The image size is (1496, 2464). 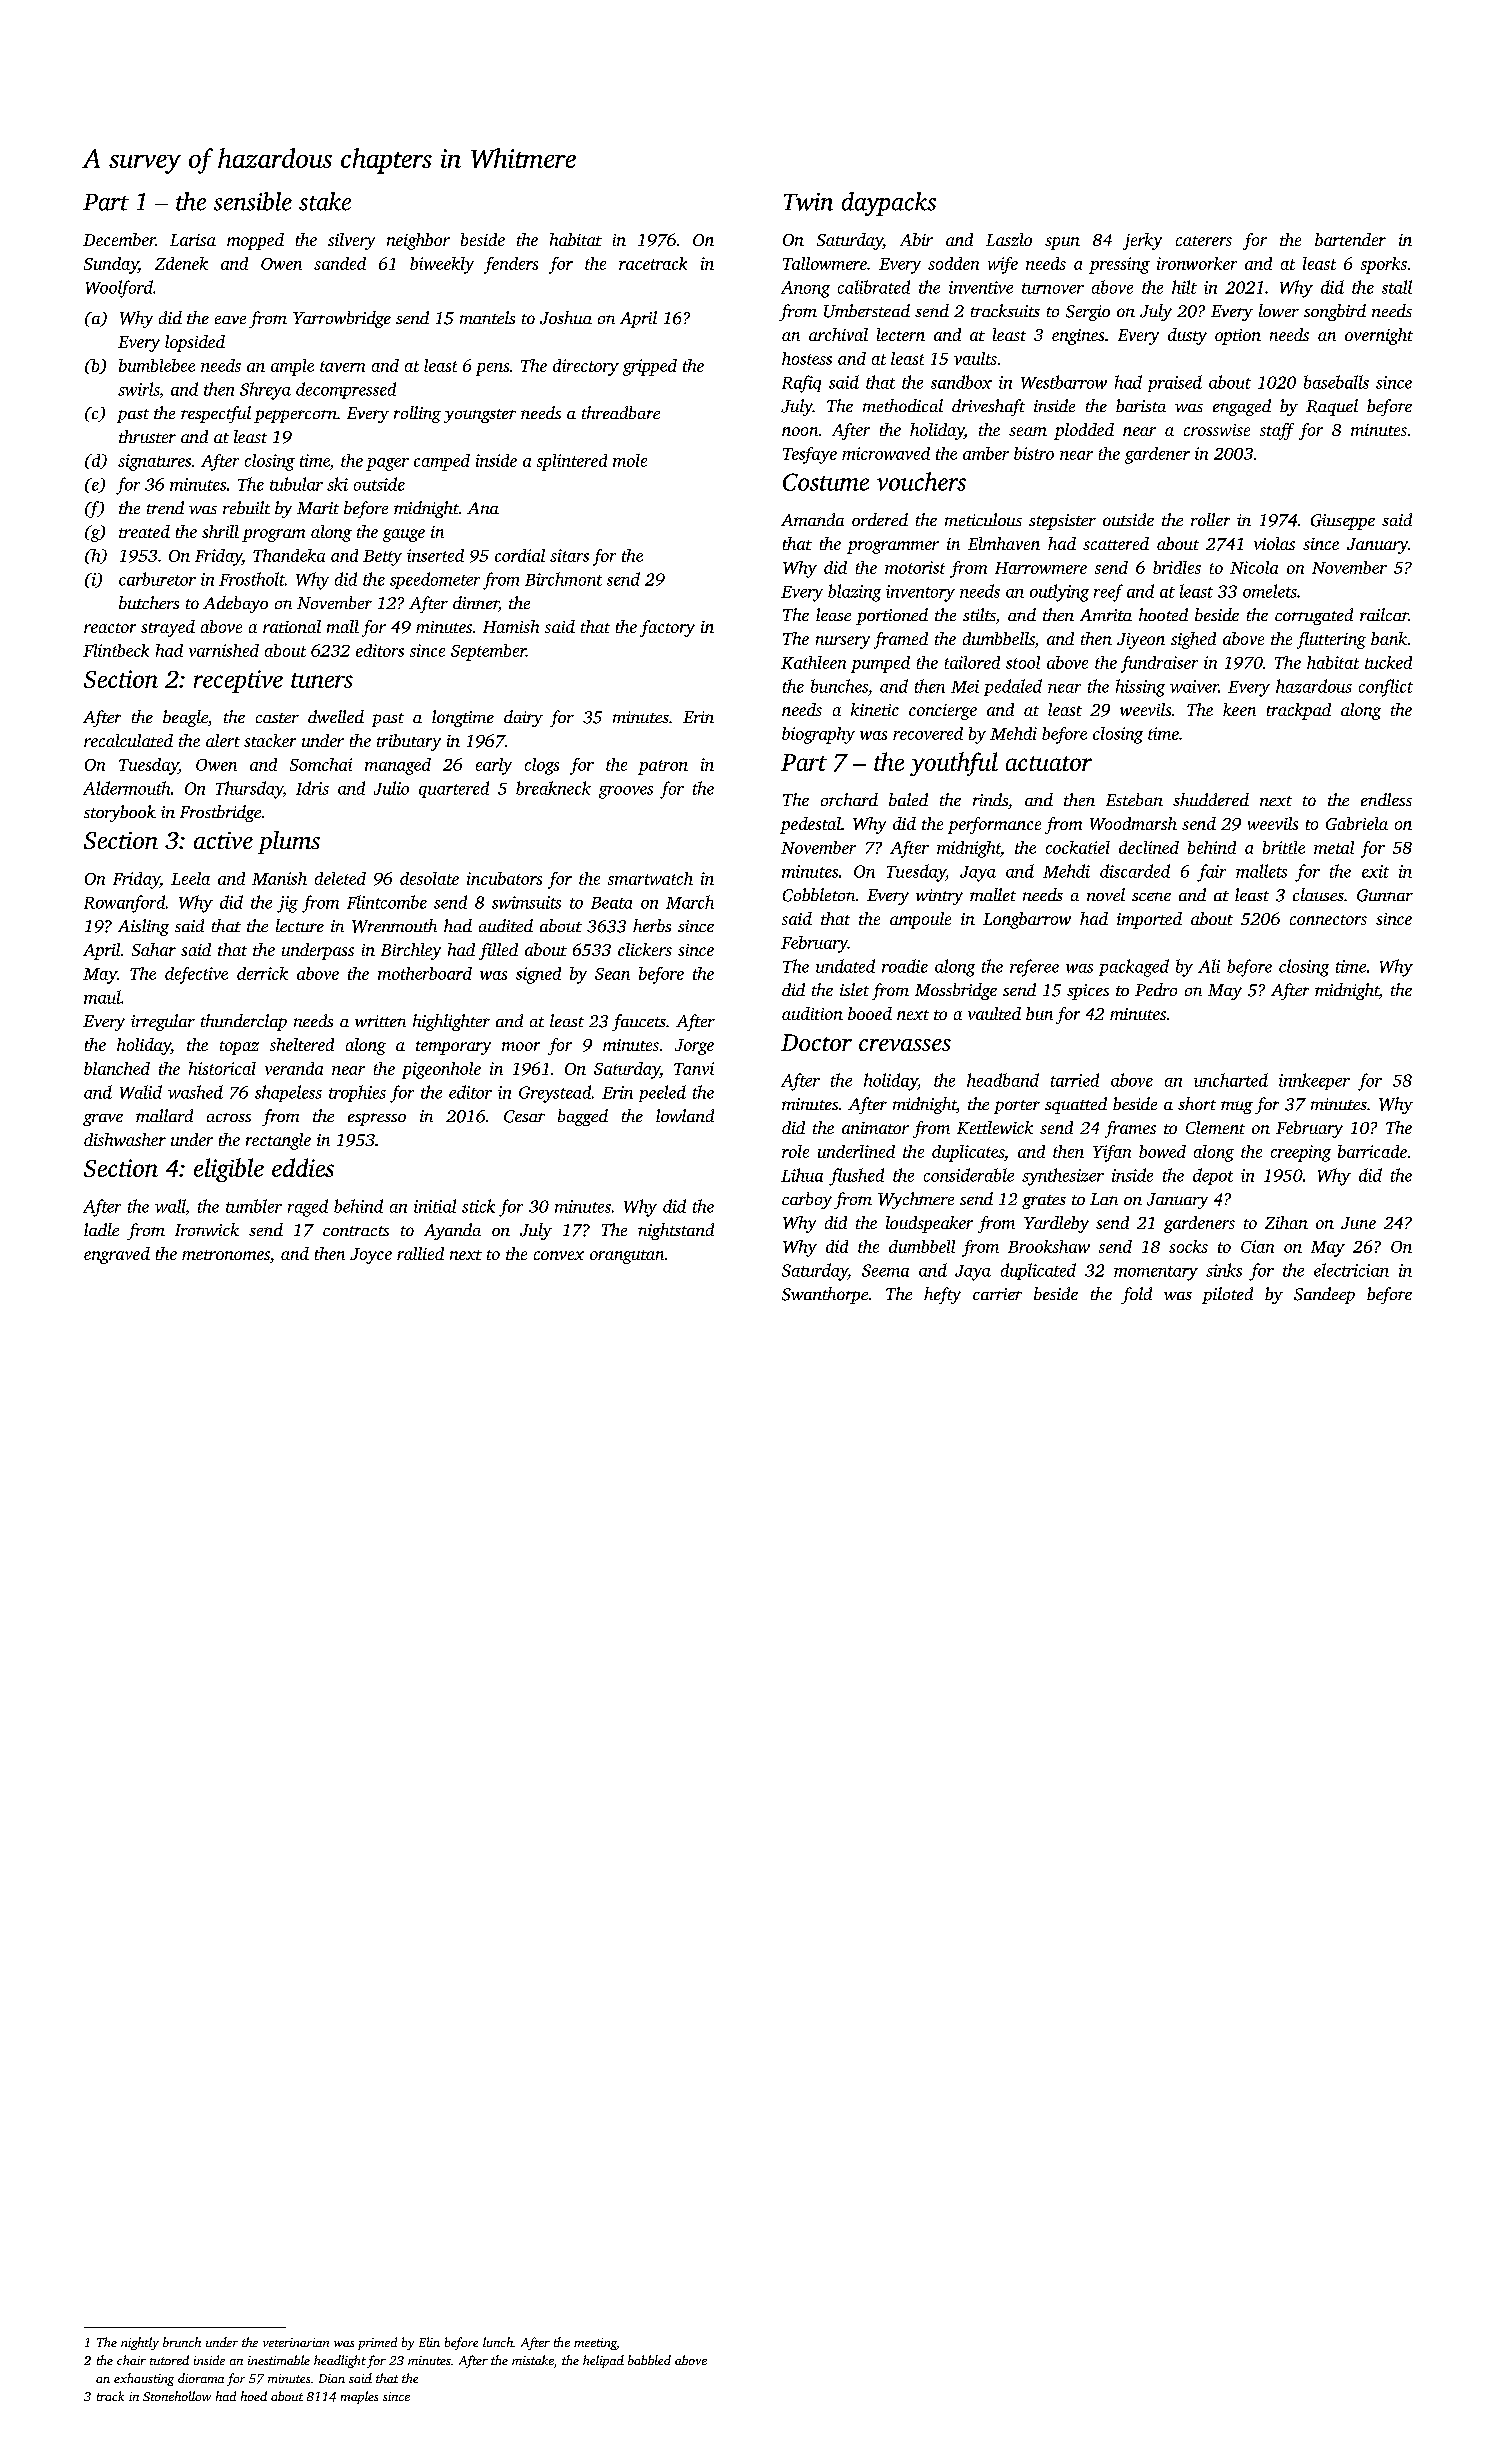 What do you see at coordinates (420, 1253) in the screenshot?
I see `rallied` at bounding box center [420, 1253].
